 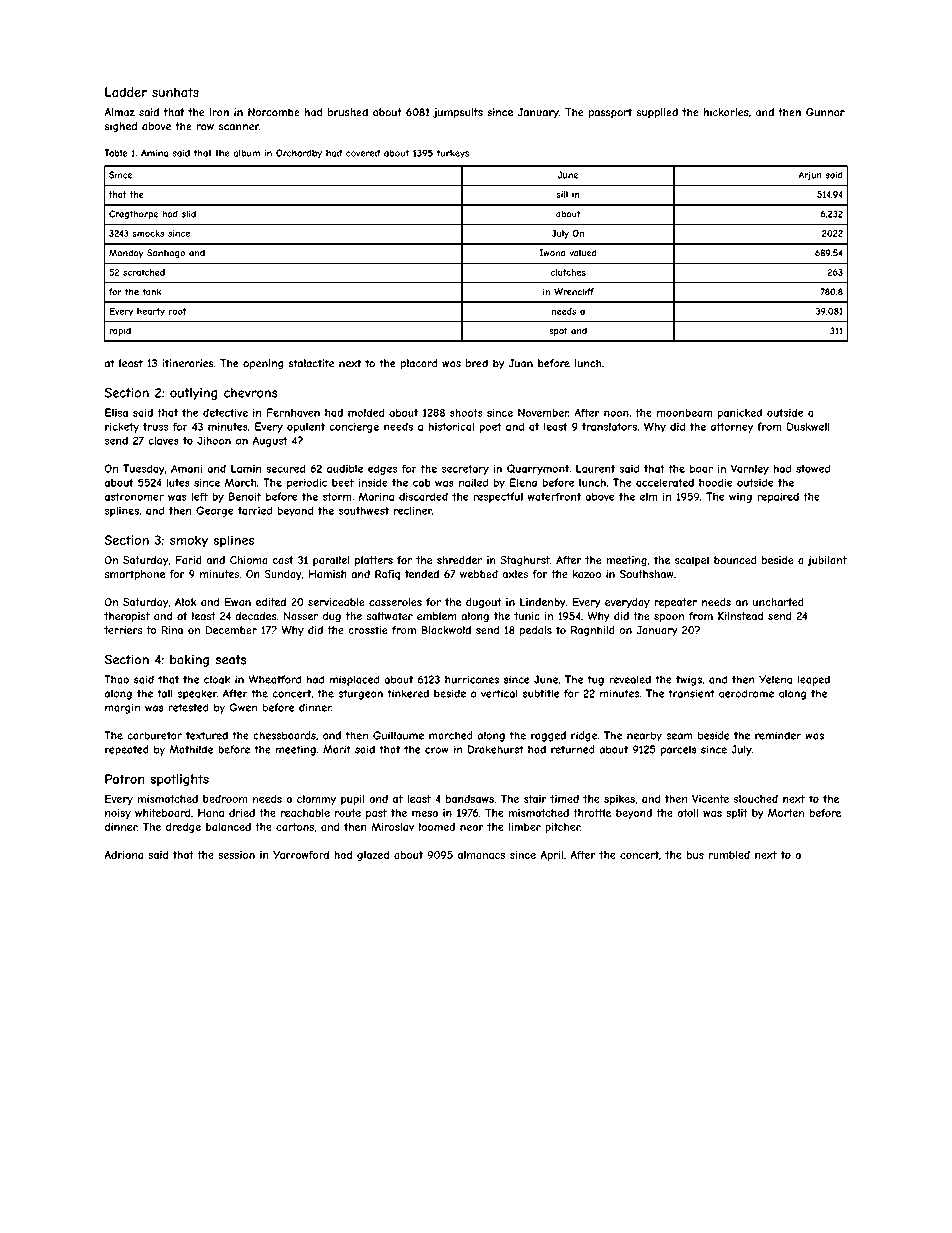 I want to click on Ladder, so click(x=126, y=92).
